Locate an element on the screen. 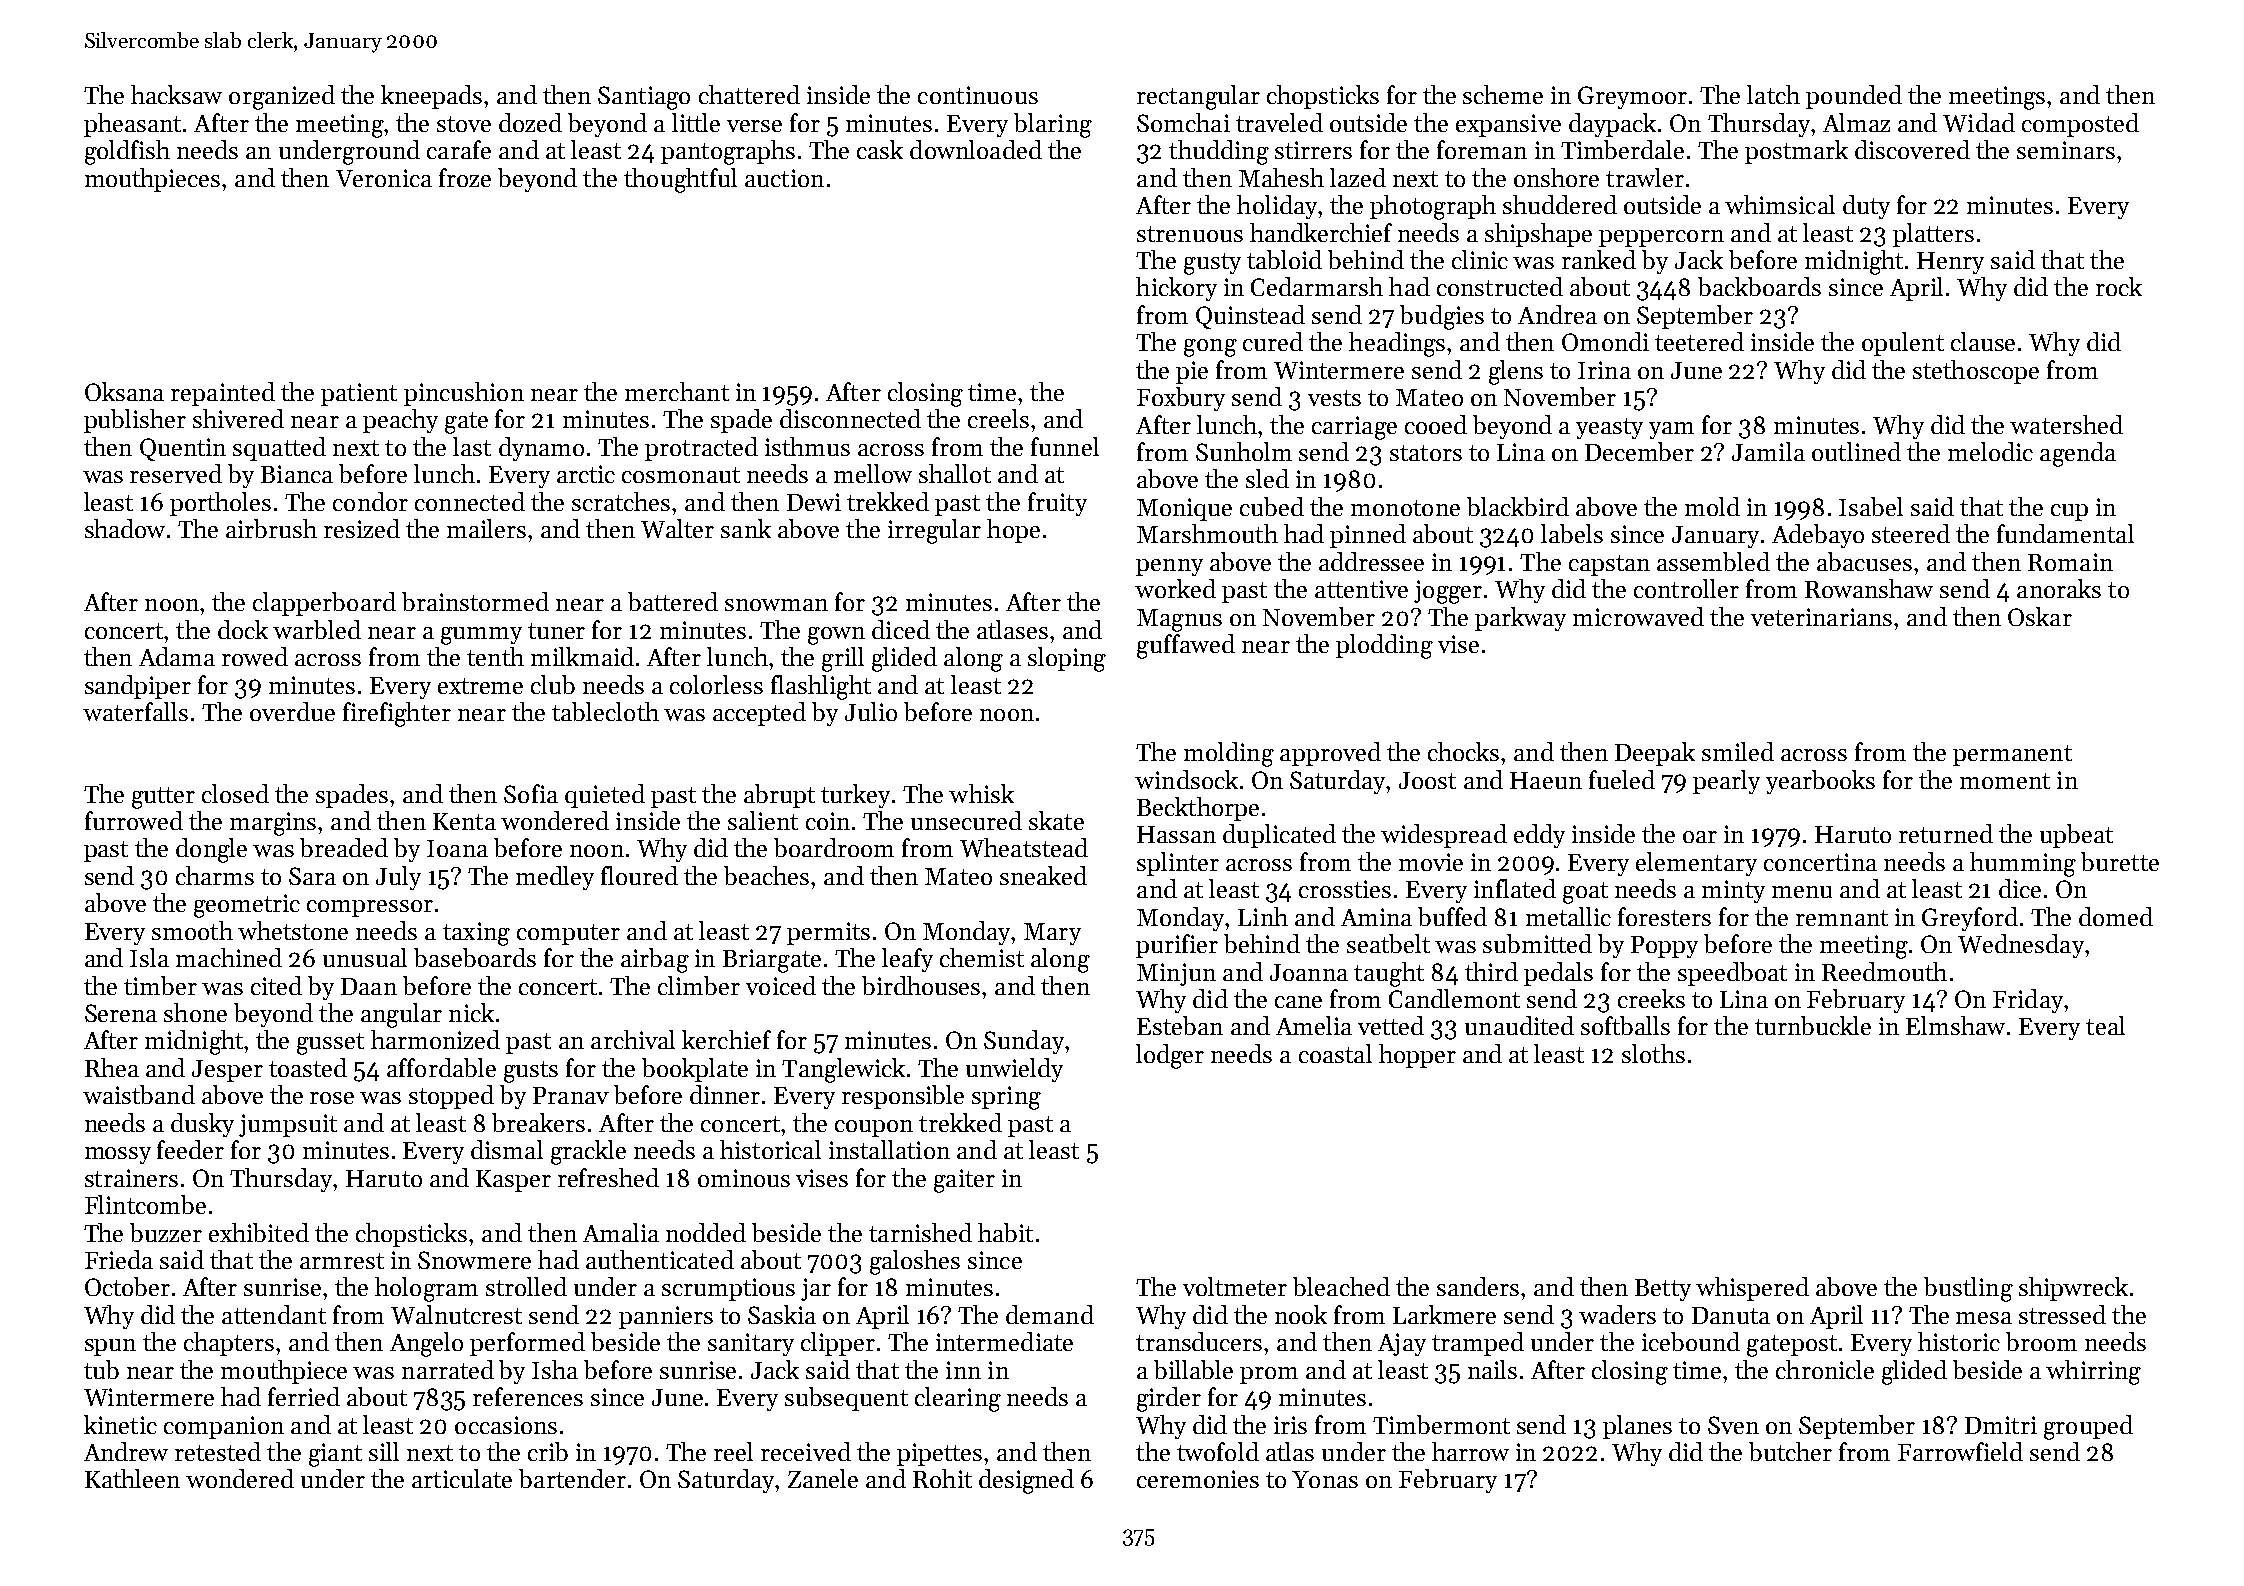  Widad is located at coordinates (1979, 122).
